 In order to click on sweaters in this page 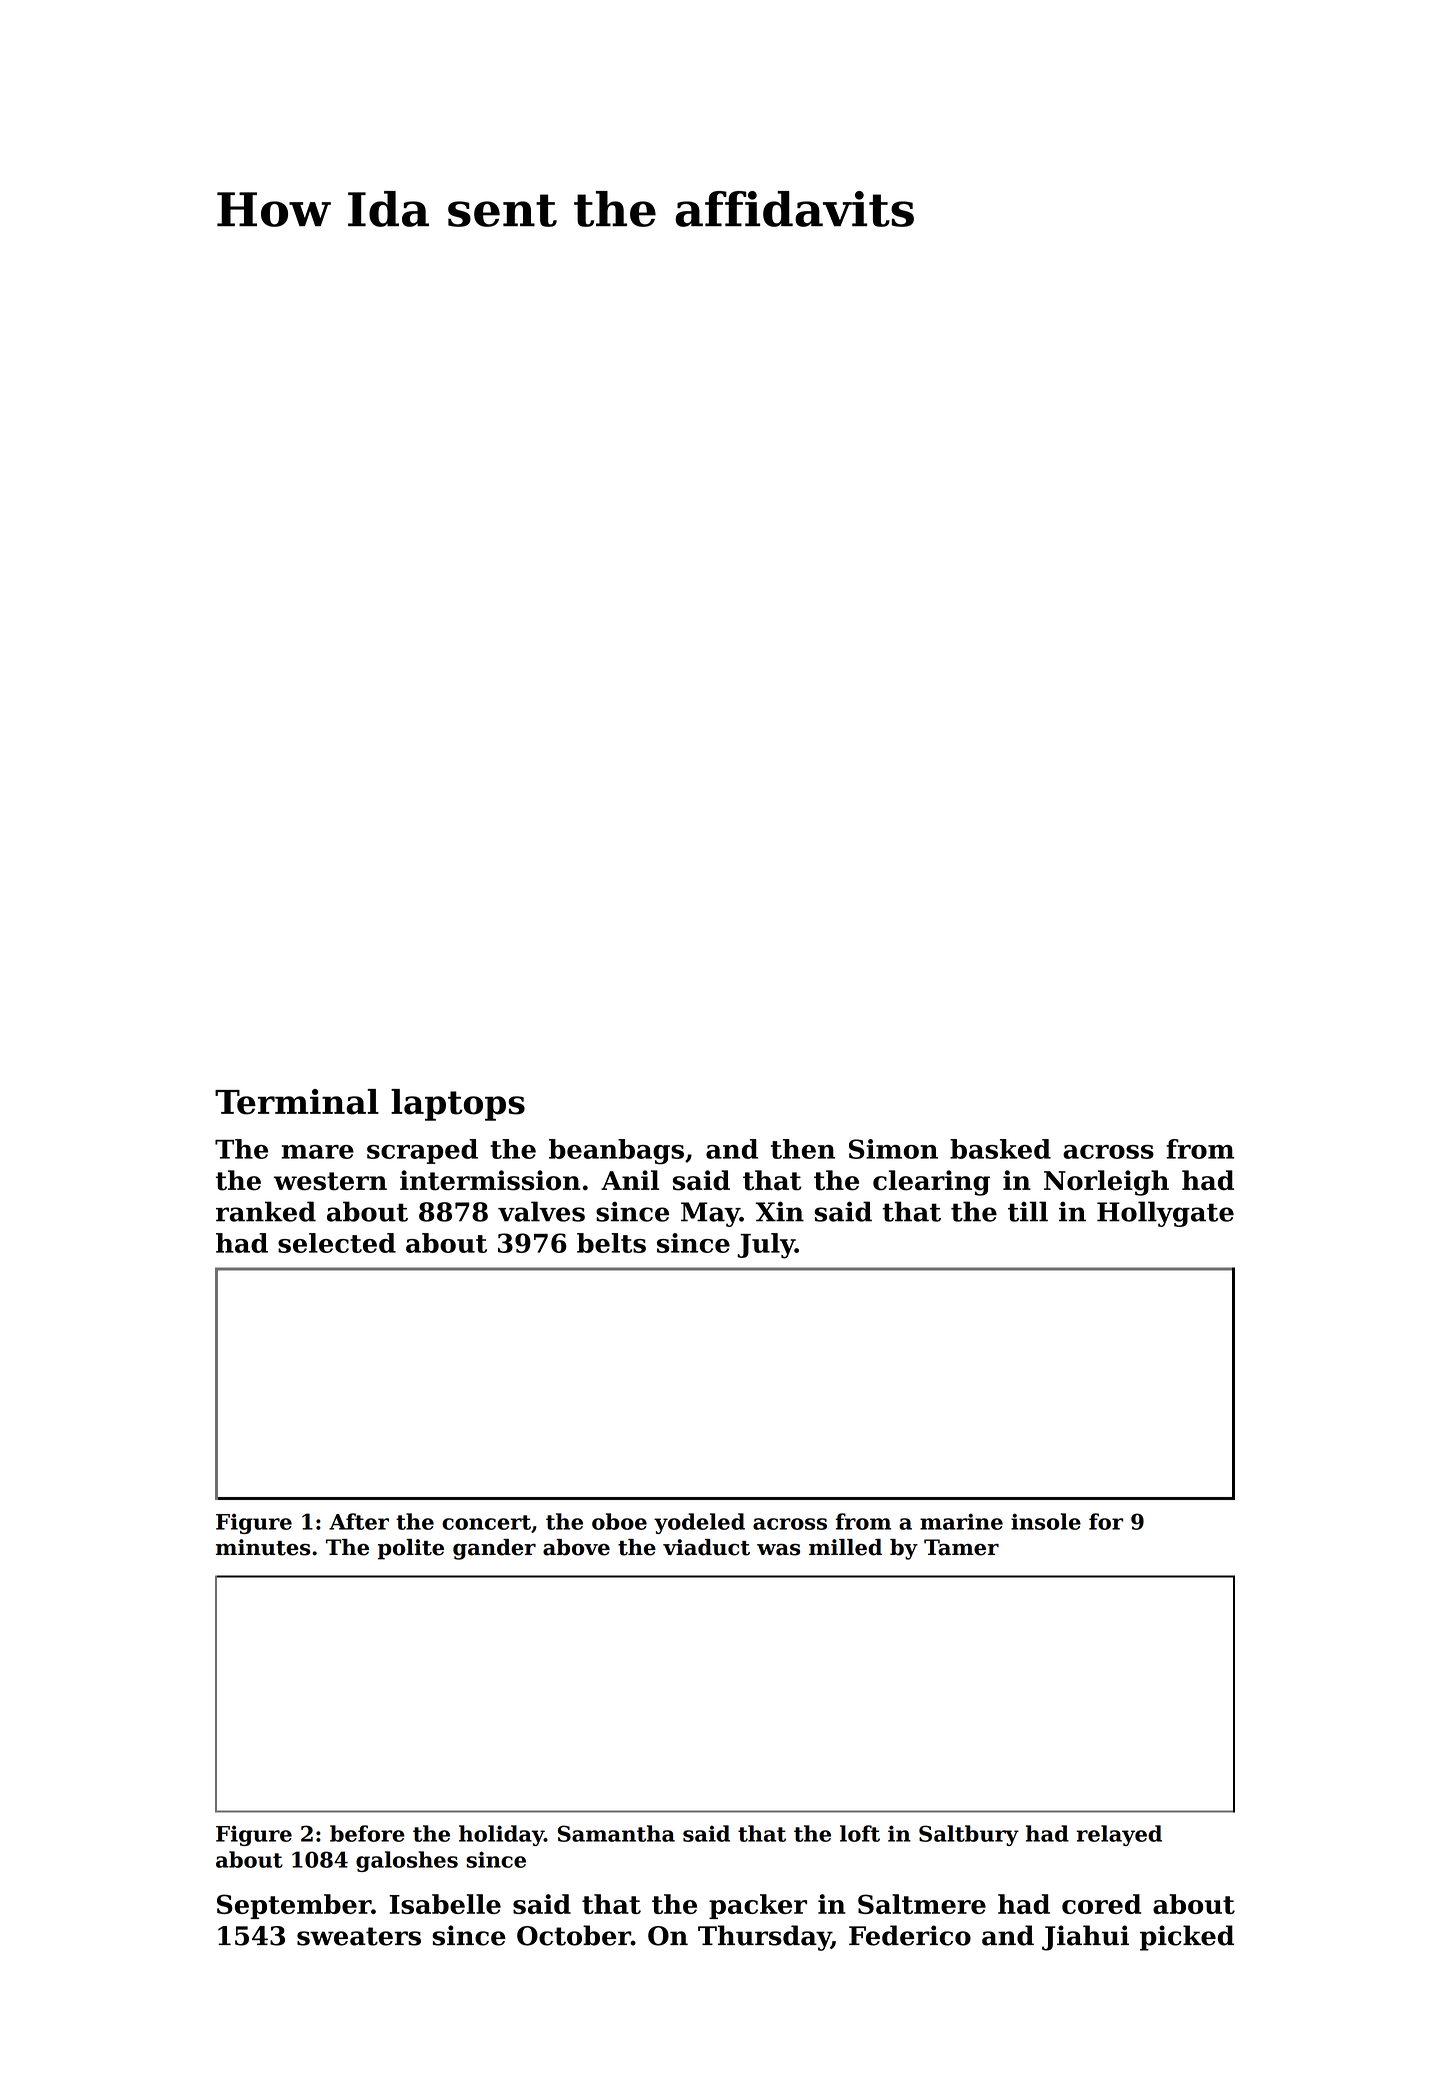, I will do `click(359, 1936)`.
